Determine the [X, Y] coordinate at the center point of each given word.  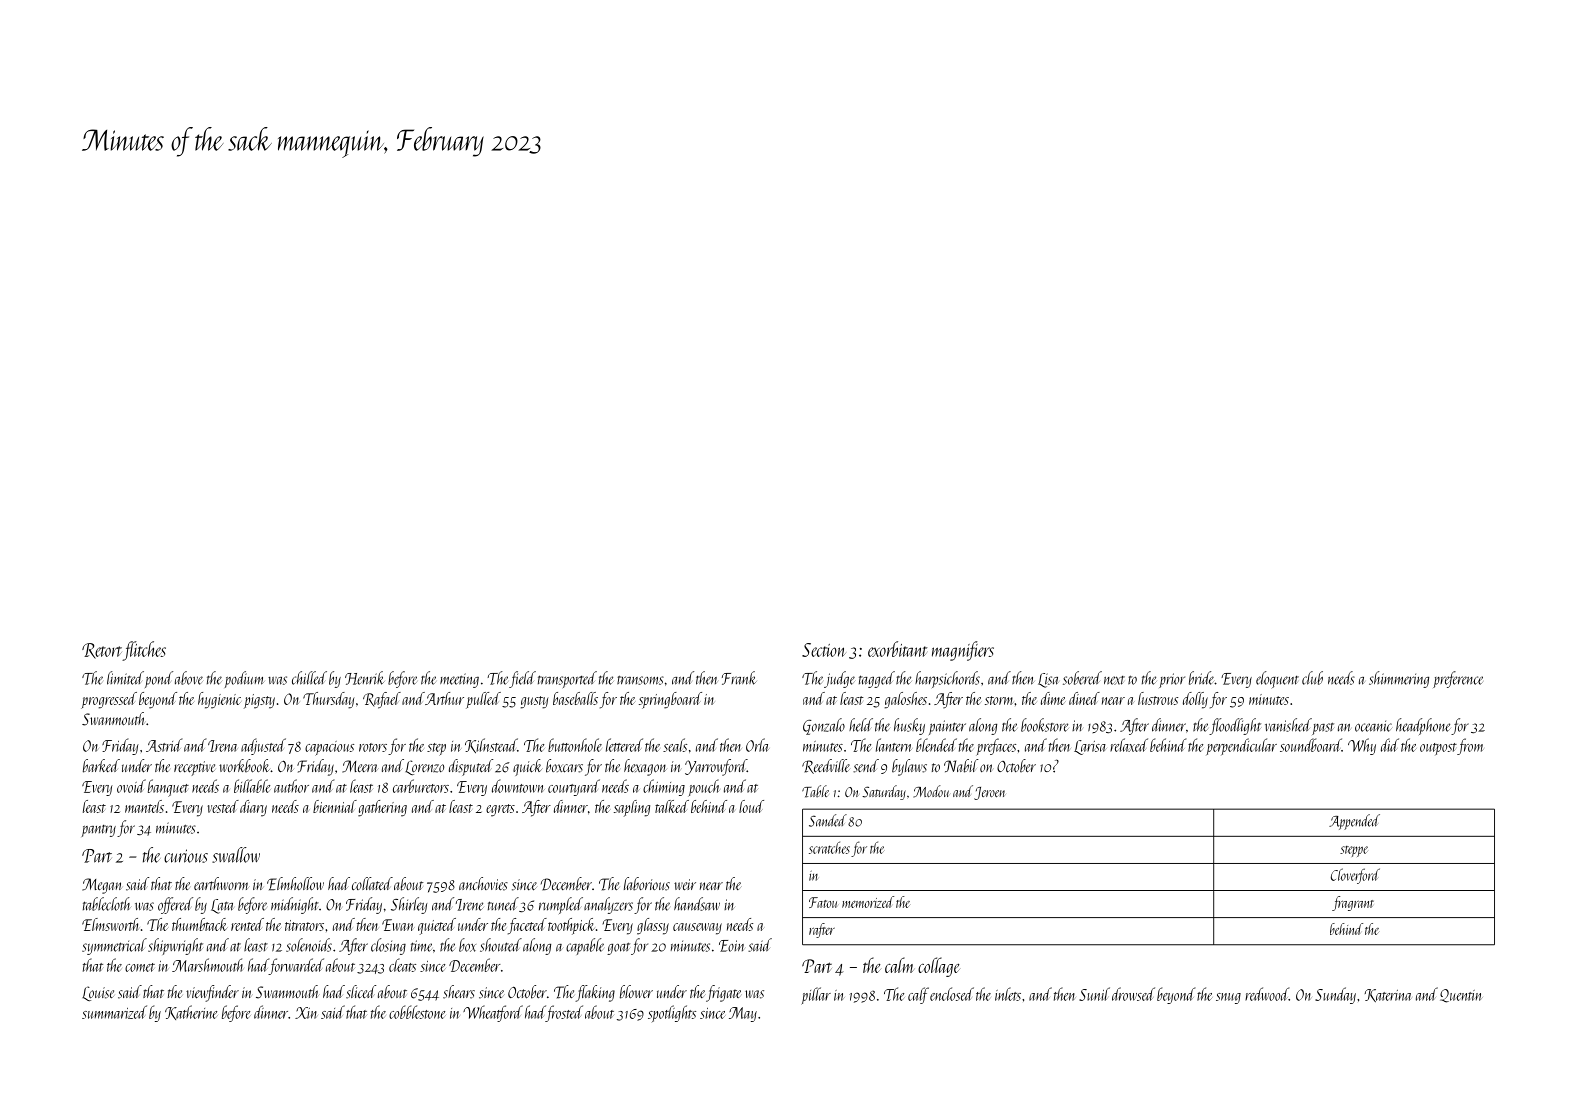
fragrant [1353, 903]
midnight [295, 905]
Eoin [731, 946]
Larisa [1090, 747]
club [1312, 678]
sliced [361, 992]
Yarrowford [716, 767]
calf [918, 995]
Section [824, 650]
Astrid [164, 745]
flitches [144, 651]
